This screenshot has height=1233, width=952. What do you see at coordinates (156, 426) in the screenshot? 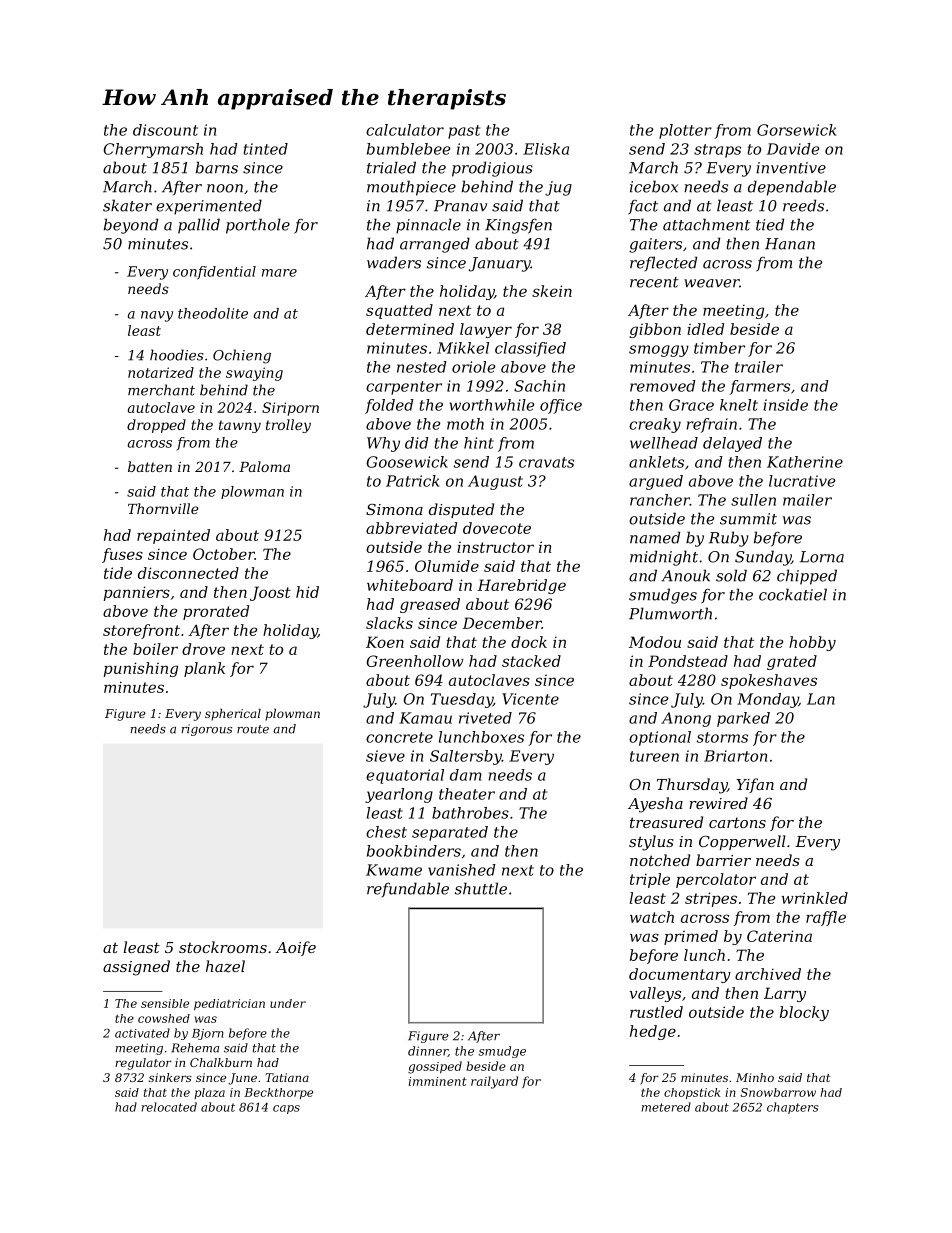
I see `dropped` at bounding box center [156, 426].
